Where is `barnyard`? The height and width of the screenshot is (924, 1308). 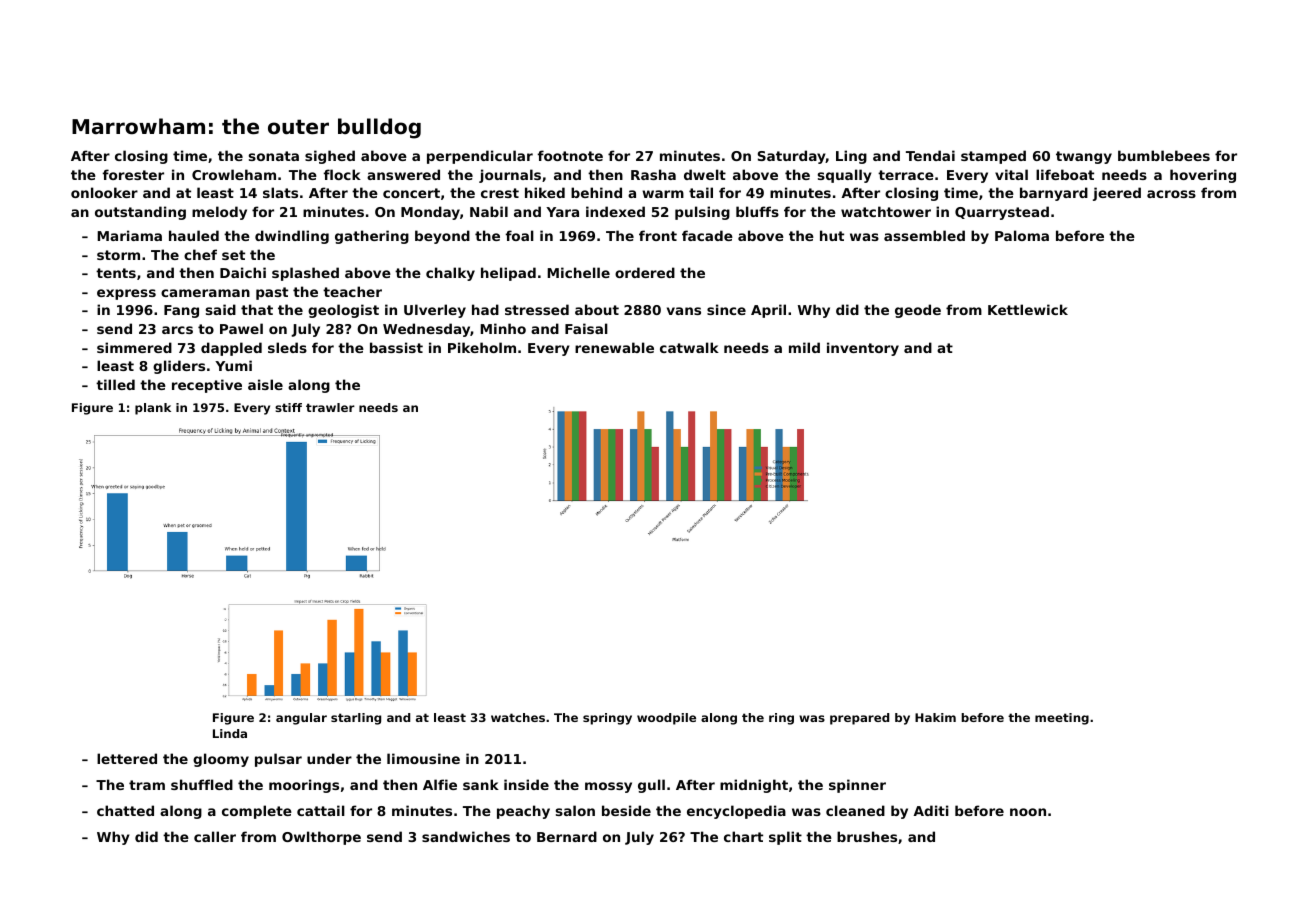
barnyard is located at coordinates (1054, 194).
